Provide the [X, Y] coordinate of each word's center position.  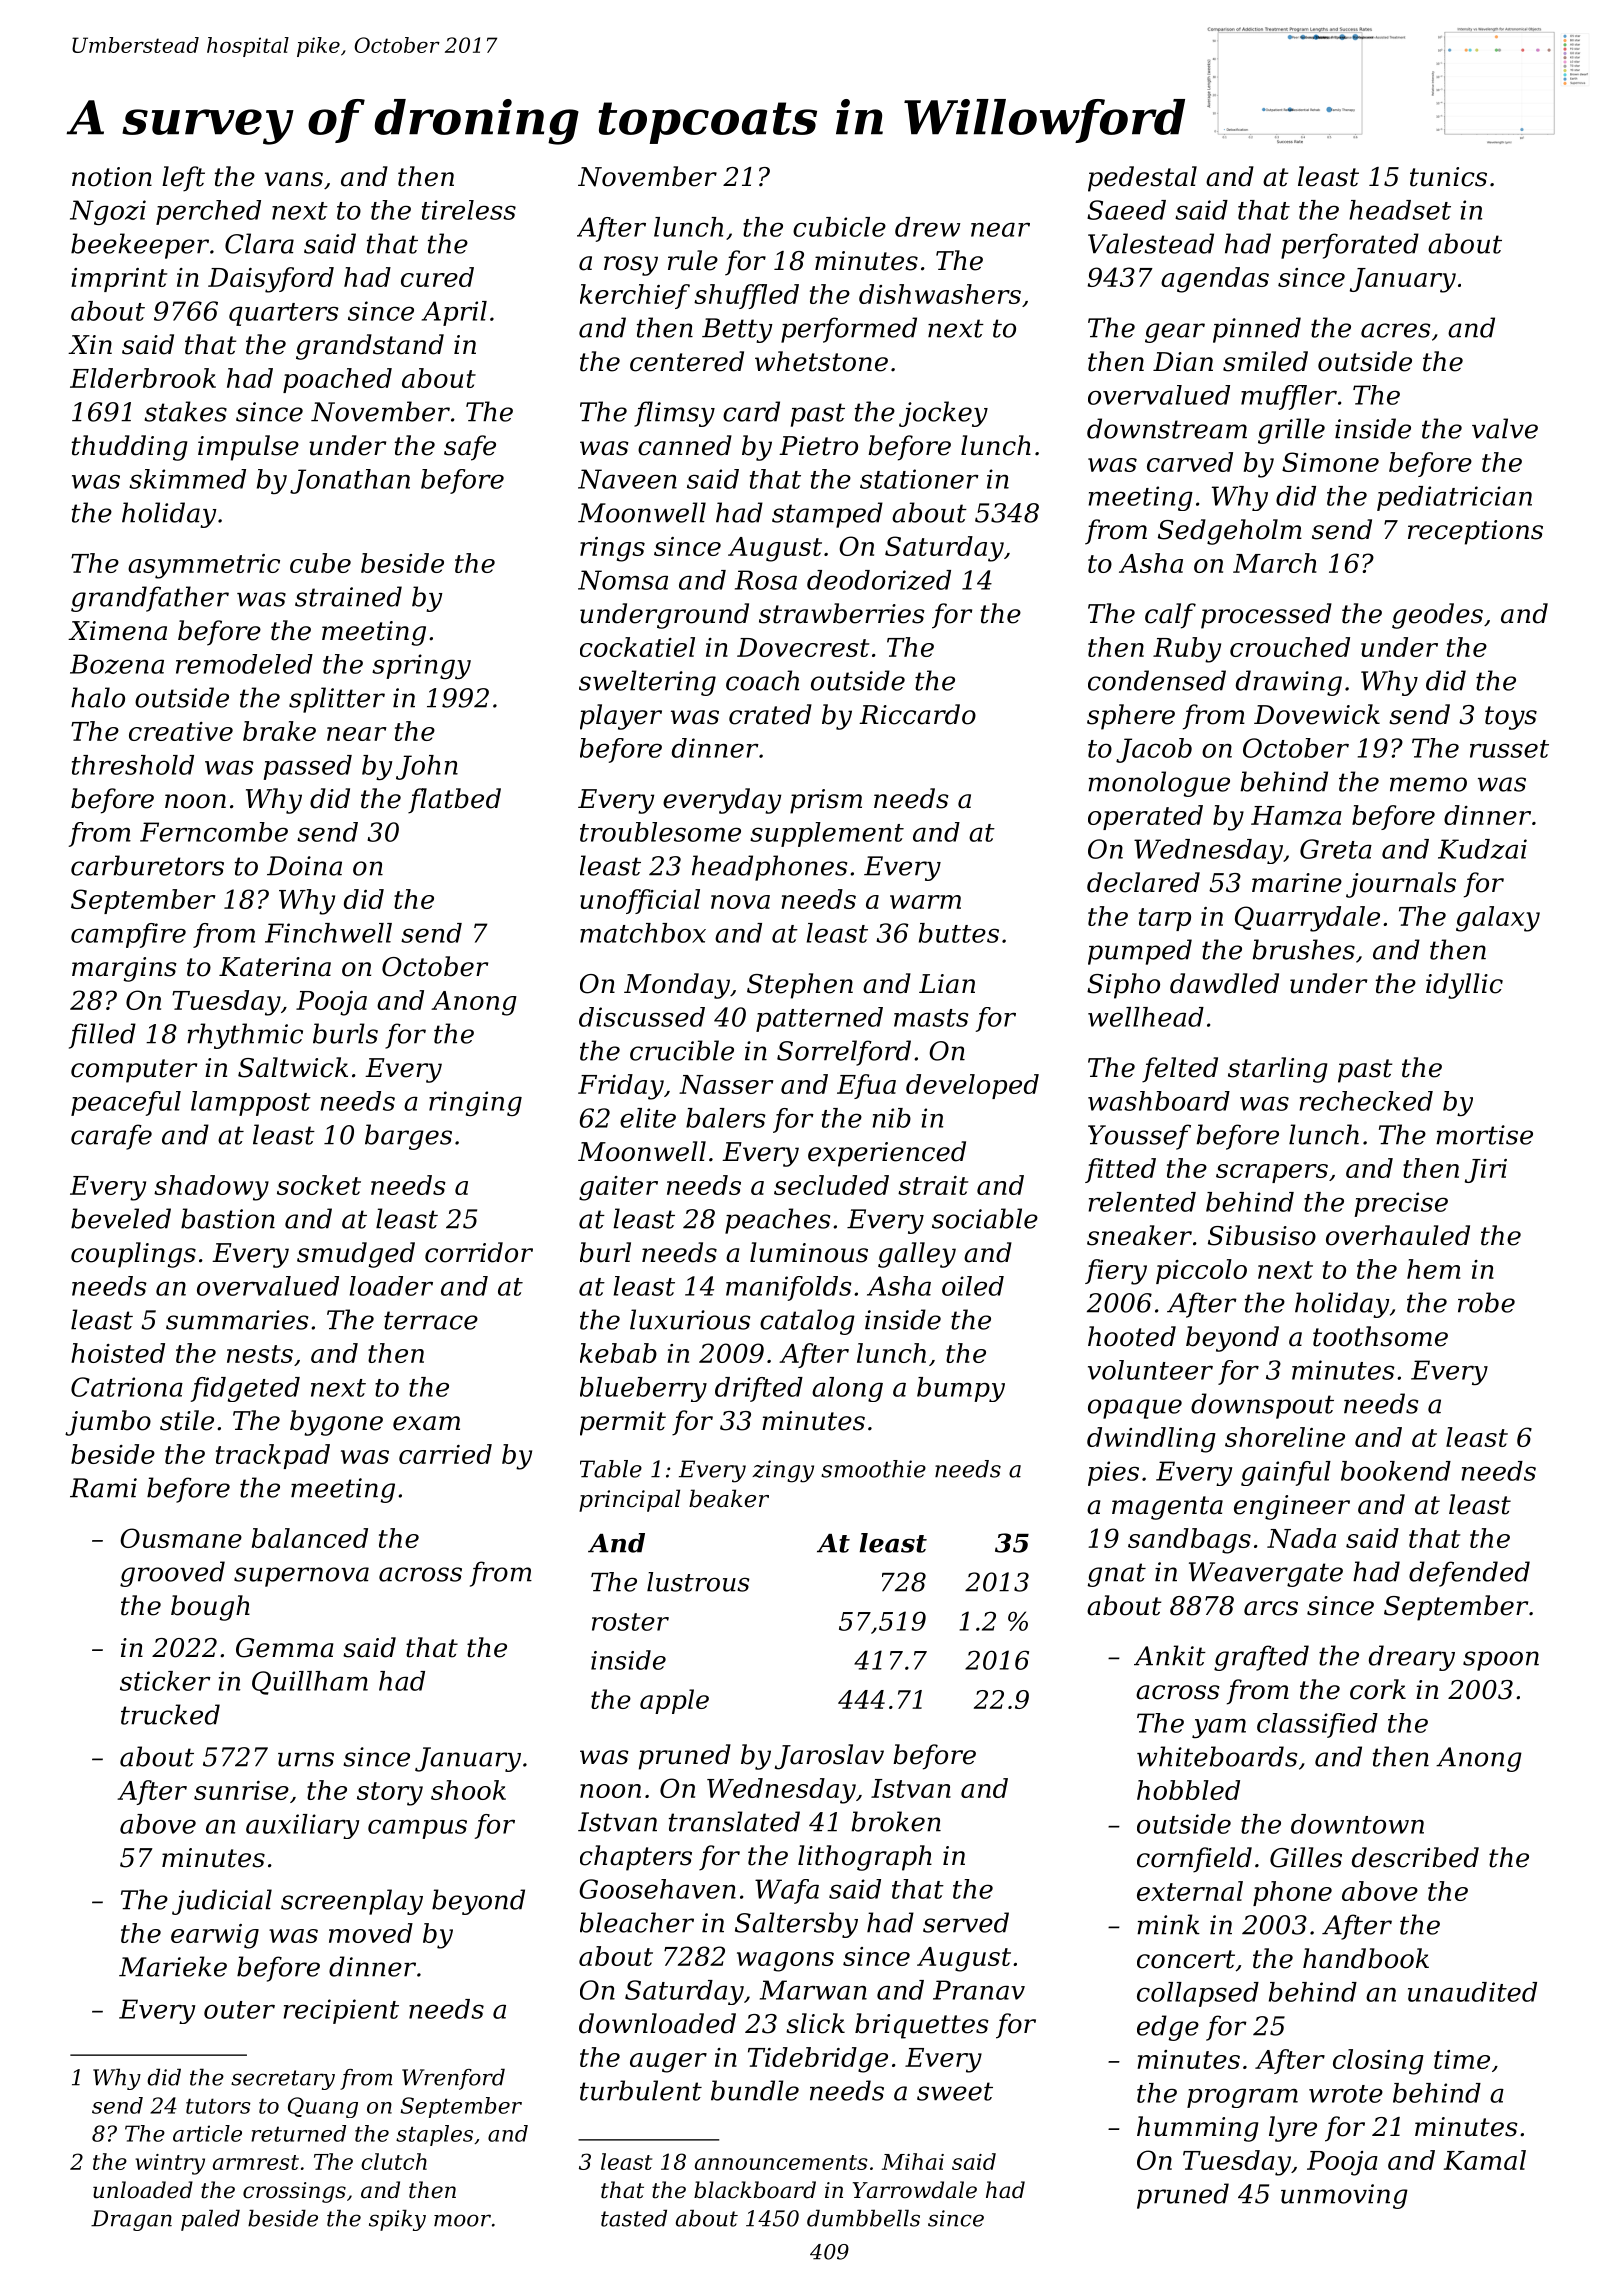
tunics [1448, 177]
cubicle [839, 227]
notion [112, 177]
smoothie [873, 1469]
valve [1505, 428]
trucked [170, 1714]
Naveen [627, 479]
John [427, 767]
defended [1469, 1574]
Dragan [131, 2220]
